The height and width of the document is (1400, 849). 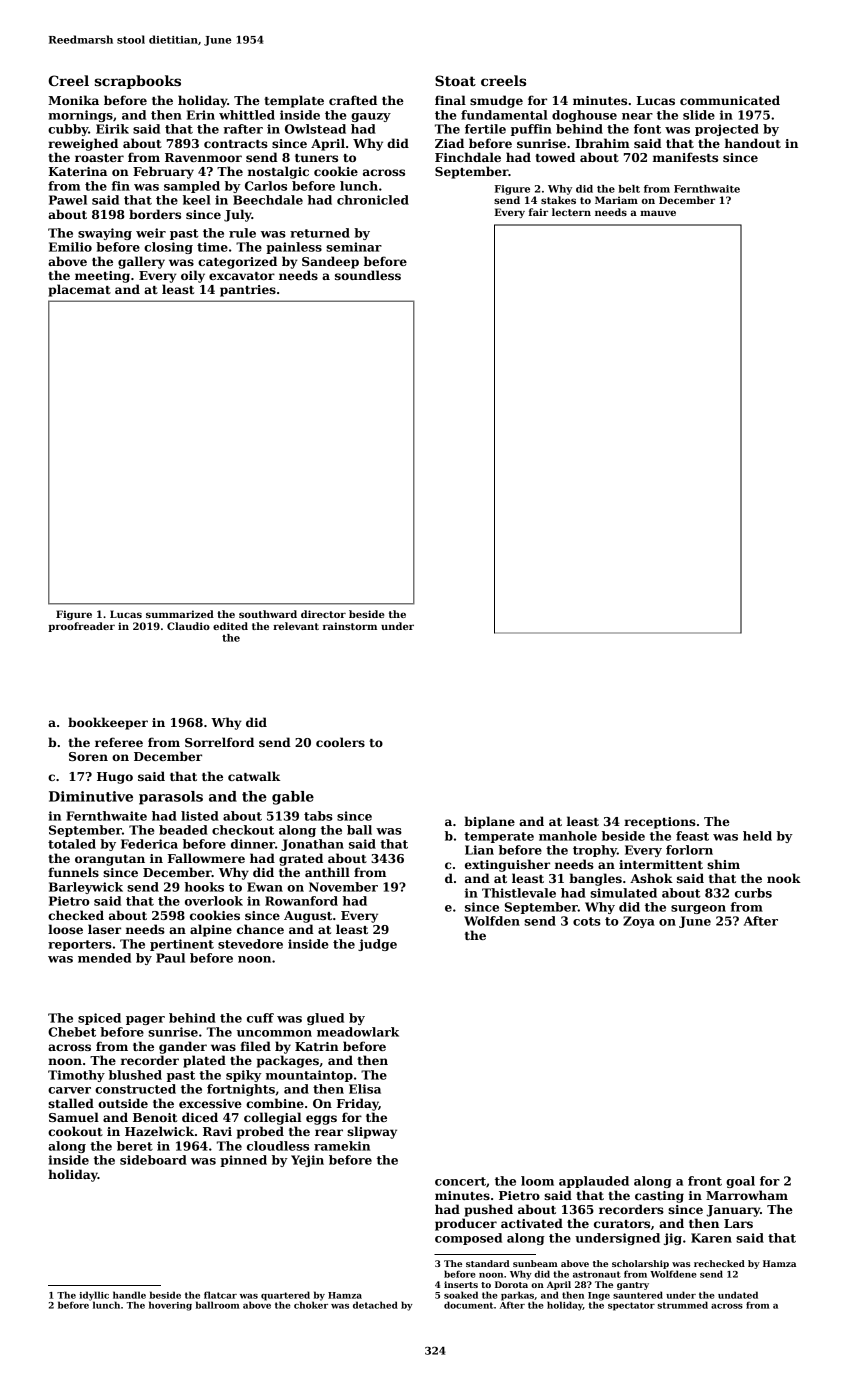 What do you see at coordinates (353, 100) in the document?
I see `crafted` at bounding box center [353, 100].
